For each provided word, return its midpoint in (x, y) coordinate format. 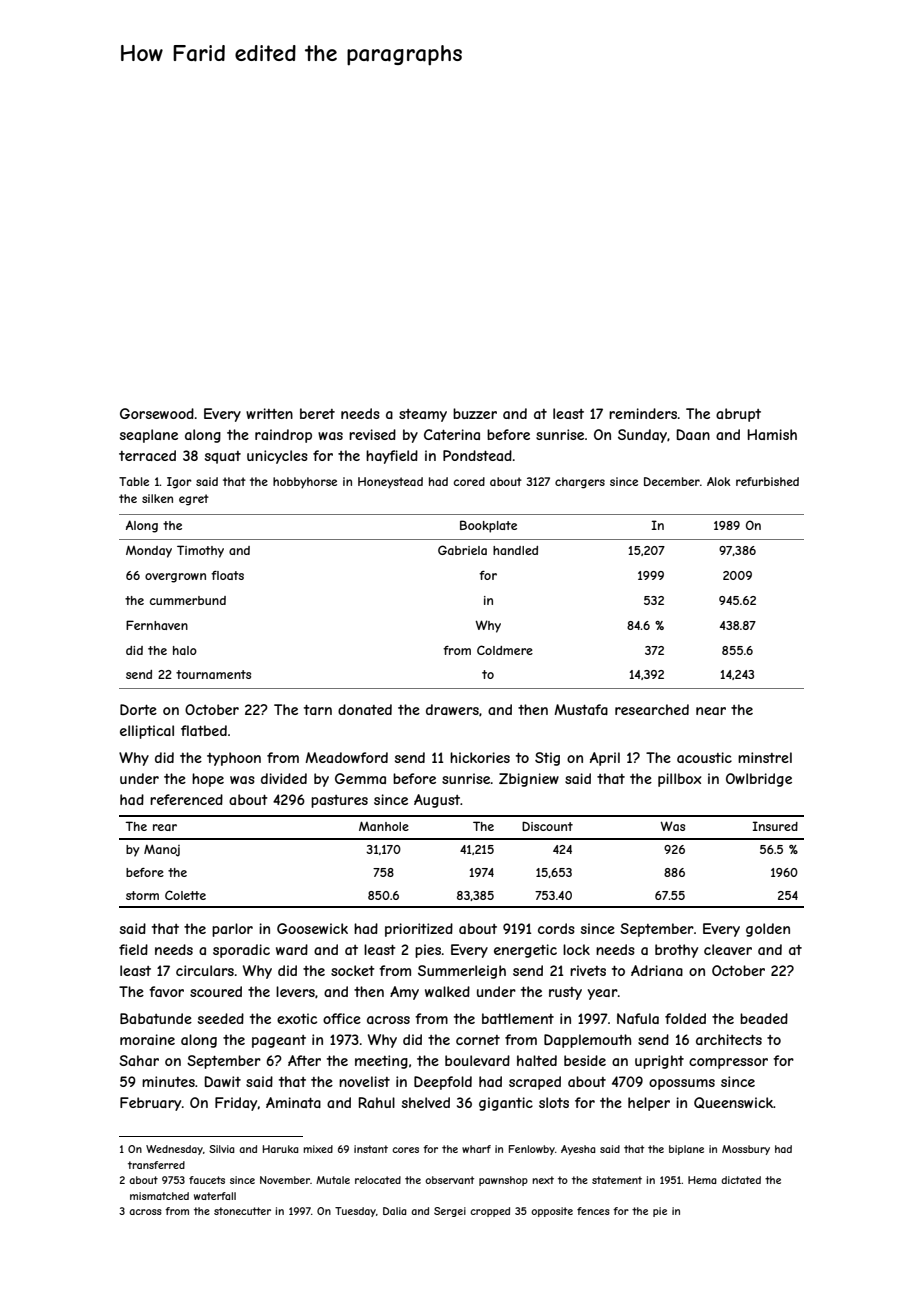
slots (554, 1102)
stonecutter (242, 1211)
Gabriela (462, 550)
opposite (552, 1212)
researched (652, 709)
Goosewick (312, 928)
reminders (643, 413)
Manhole (384, 826)
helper (649, 1104)
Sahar (139, 1060)
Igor (179, 483)
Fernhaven (157, 625)
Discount (547, 826)
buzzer (475, 413)
